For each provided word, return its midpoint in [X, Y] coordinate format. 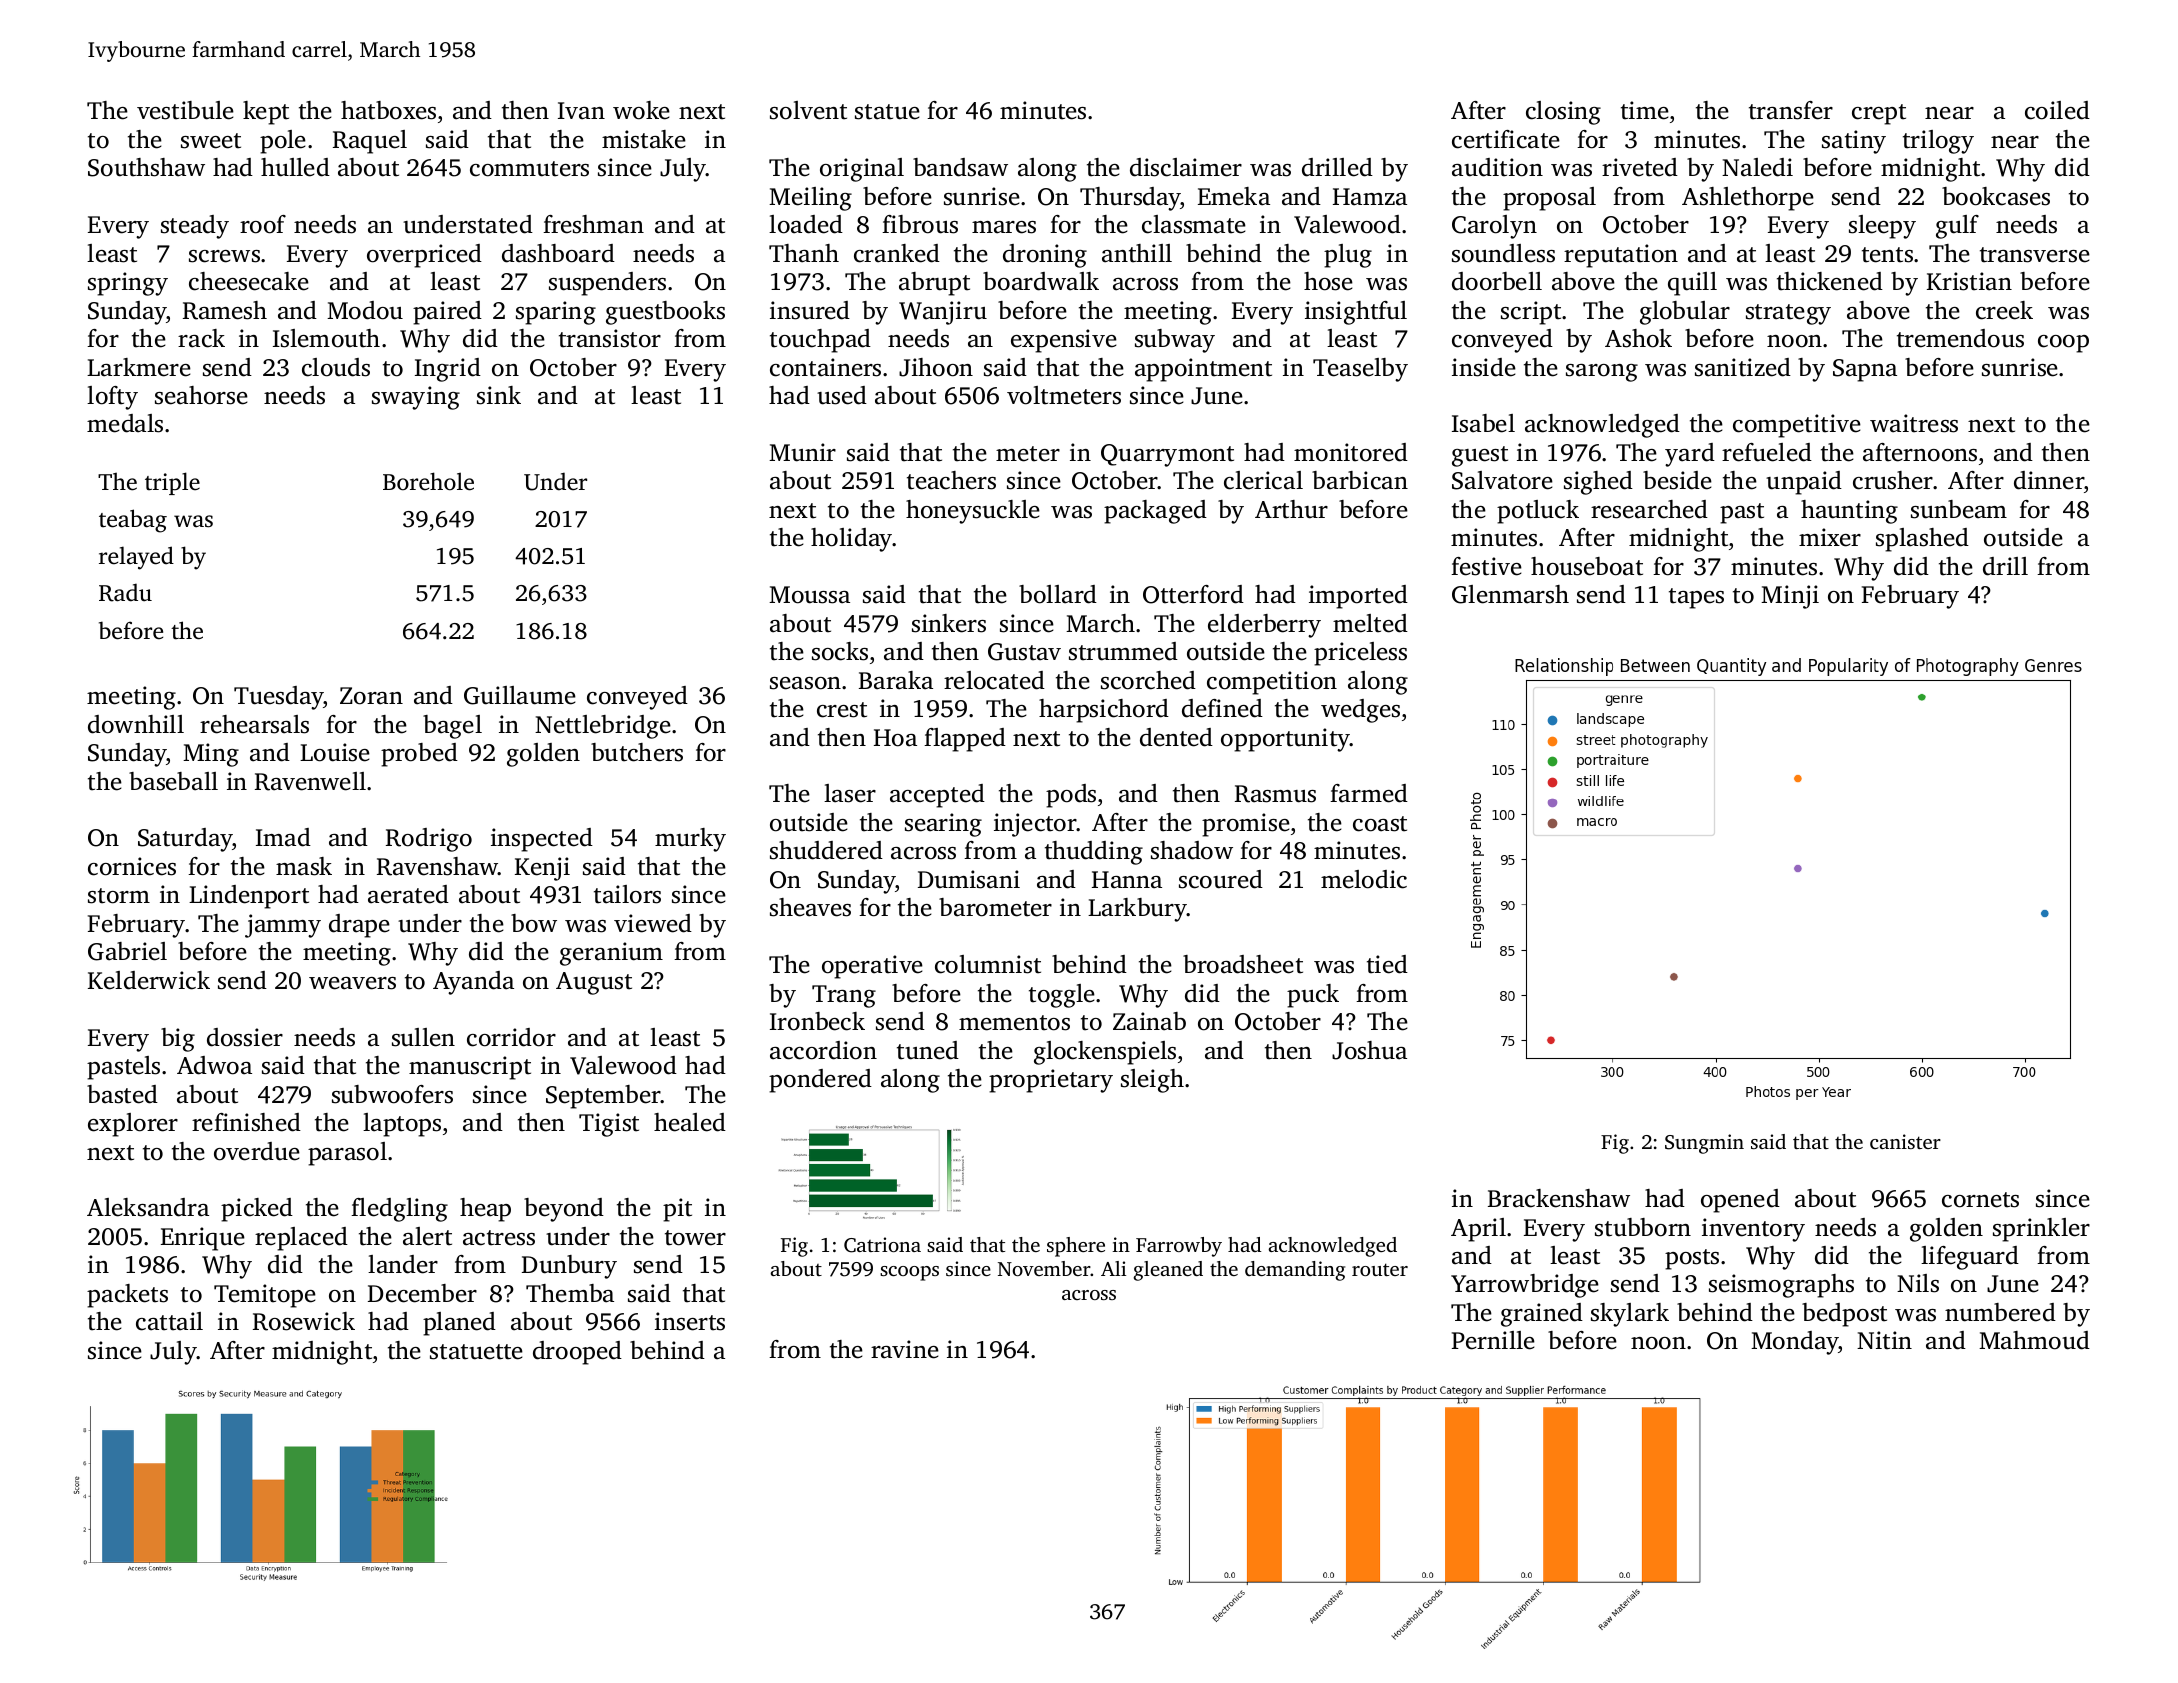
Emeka [1234, 196]
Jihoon [936, 367]
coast [1380, 824]
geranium [611, 954]
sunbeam [1959, 509]
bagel [452, 727]
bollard [1058, 594]
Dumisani [969, 879]
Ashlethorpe [1748, 199]
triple [172, 483]
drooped [577, 1353]
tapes [1696, 598]
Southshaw [146, 167]
